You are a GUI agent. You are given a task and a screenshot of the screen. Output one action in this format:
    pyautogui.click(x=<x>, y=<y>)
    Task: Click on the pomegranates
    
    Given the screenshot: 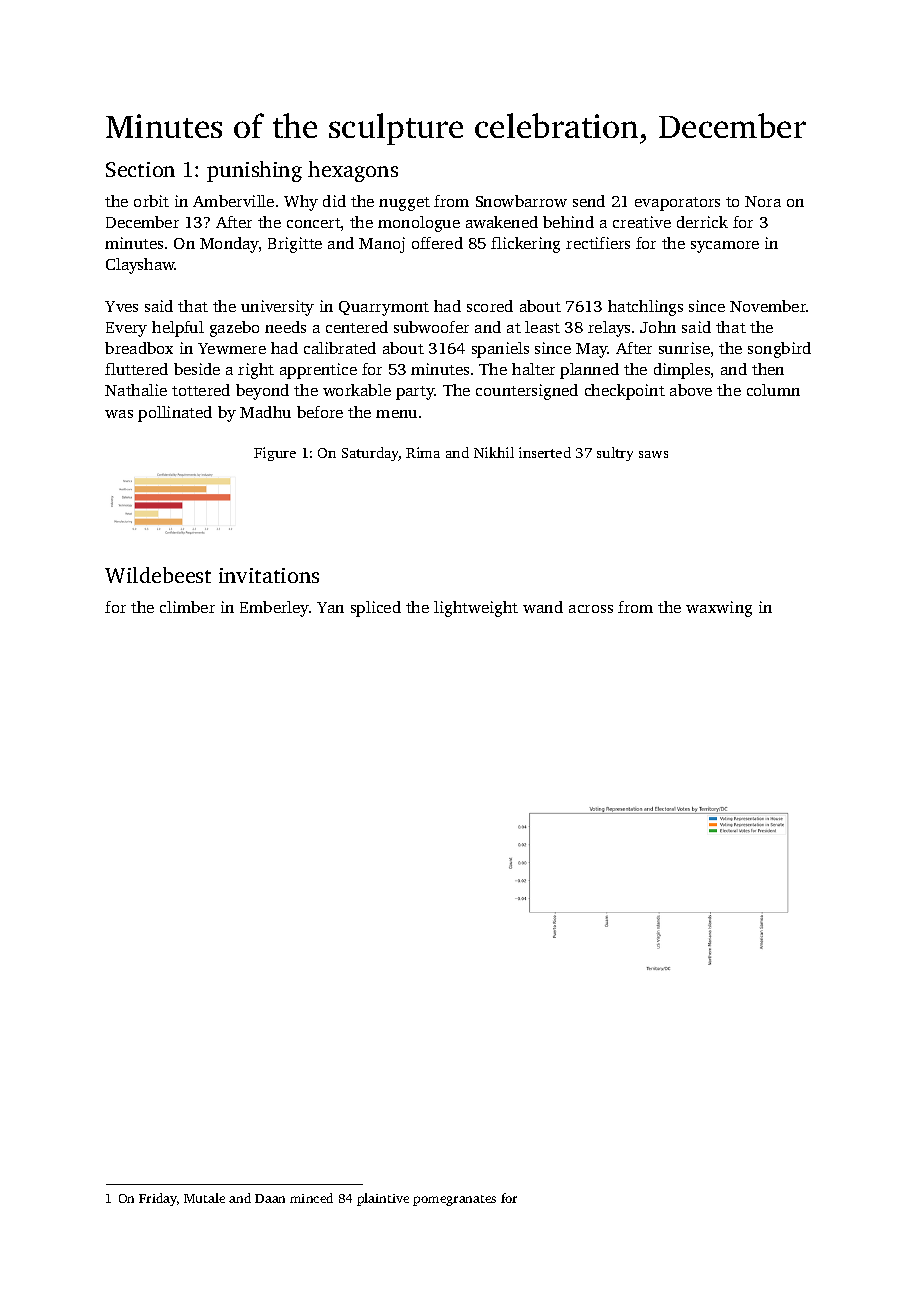 What is the action you would take?
    pyautogui.click(x=454, y=1200)
